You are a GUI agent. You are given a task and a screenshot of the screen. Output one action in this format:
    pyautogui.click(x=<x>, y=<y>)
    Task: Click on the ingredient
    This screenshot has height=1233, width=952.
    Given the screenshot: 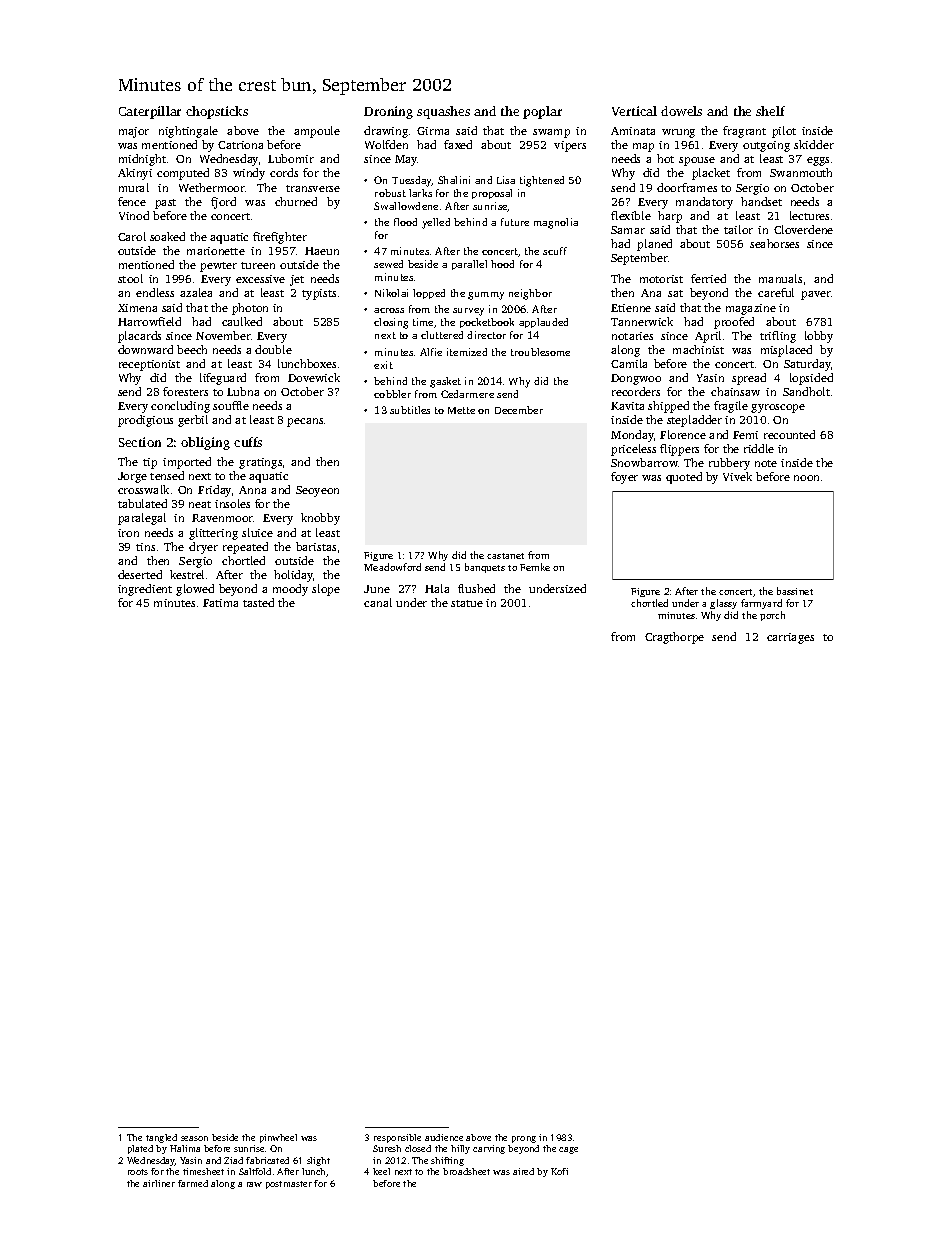 What is the action you would take?
    pyautogui.click(x=145, y=590)
